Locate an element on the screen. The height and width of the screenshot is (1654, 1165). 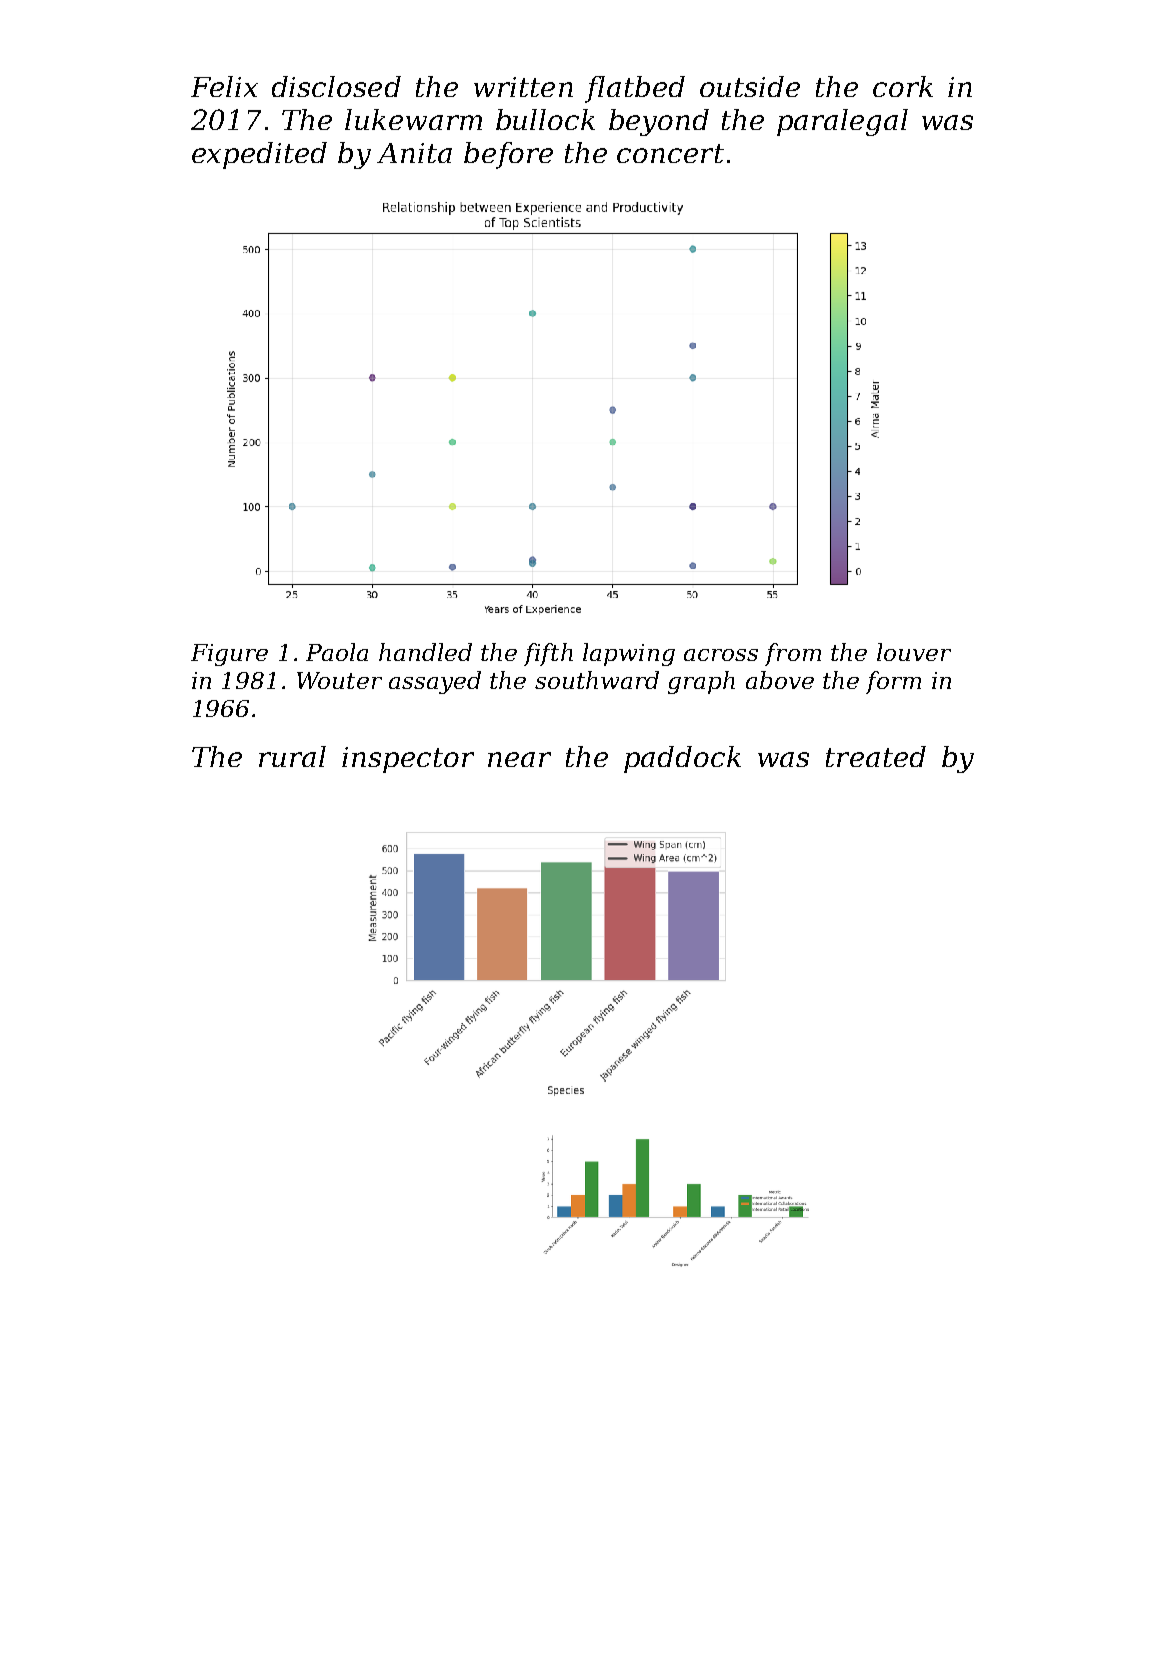
Felix is located at coordinates (224, 86).
